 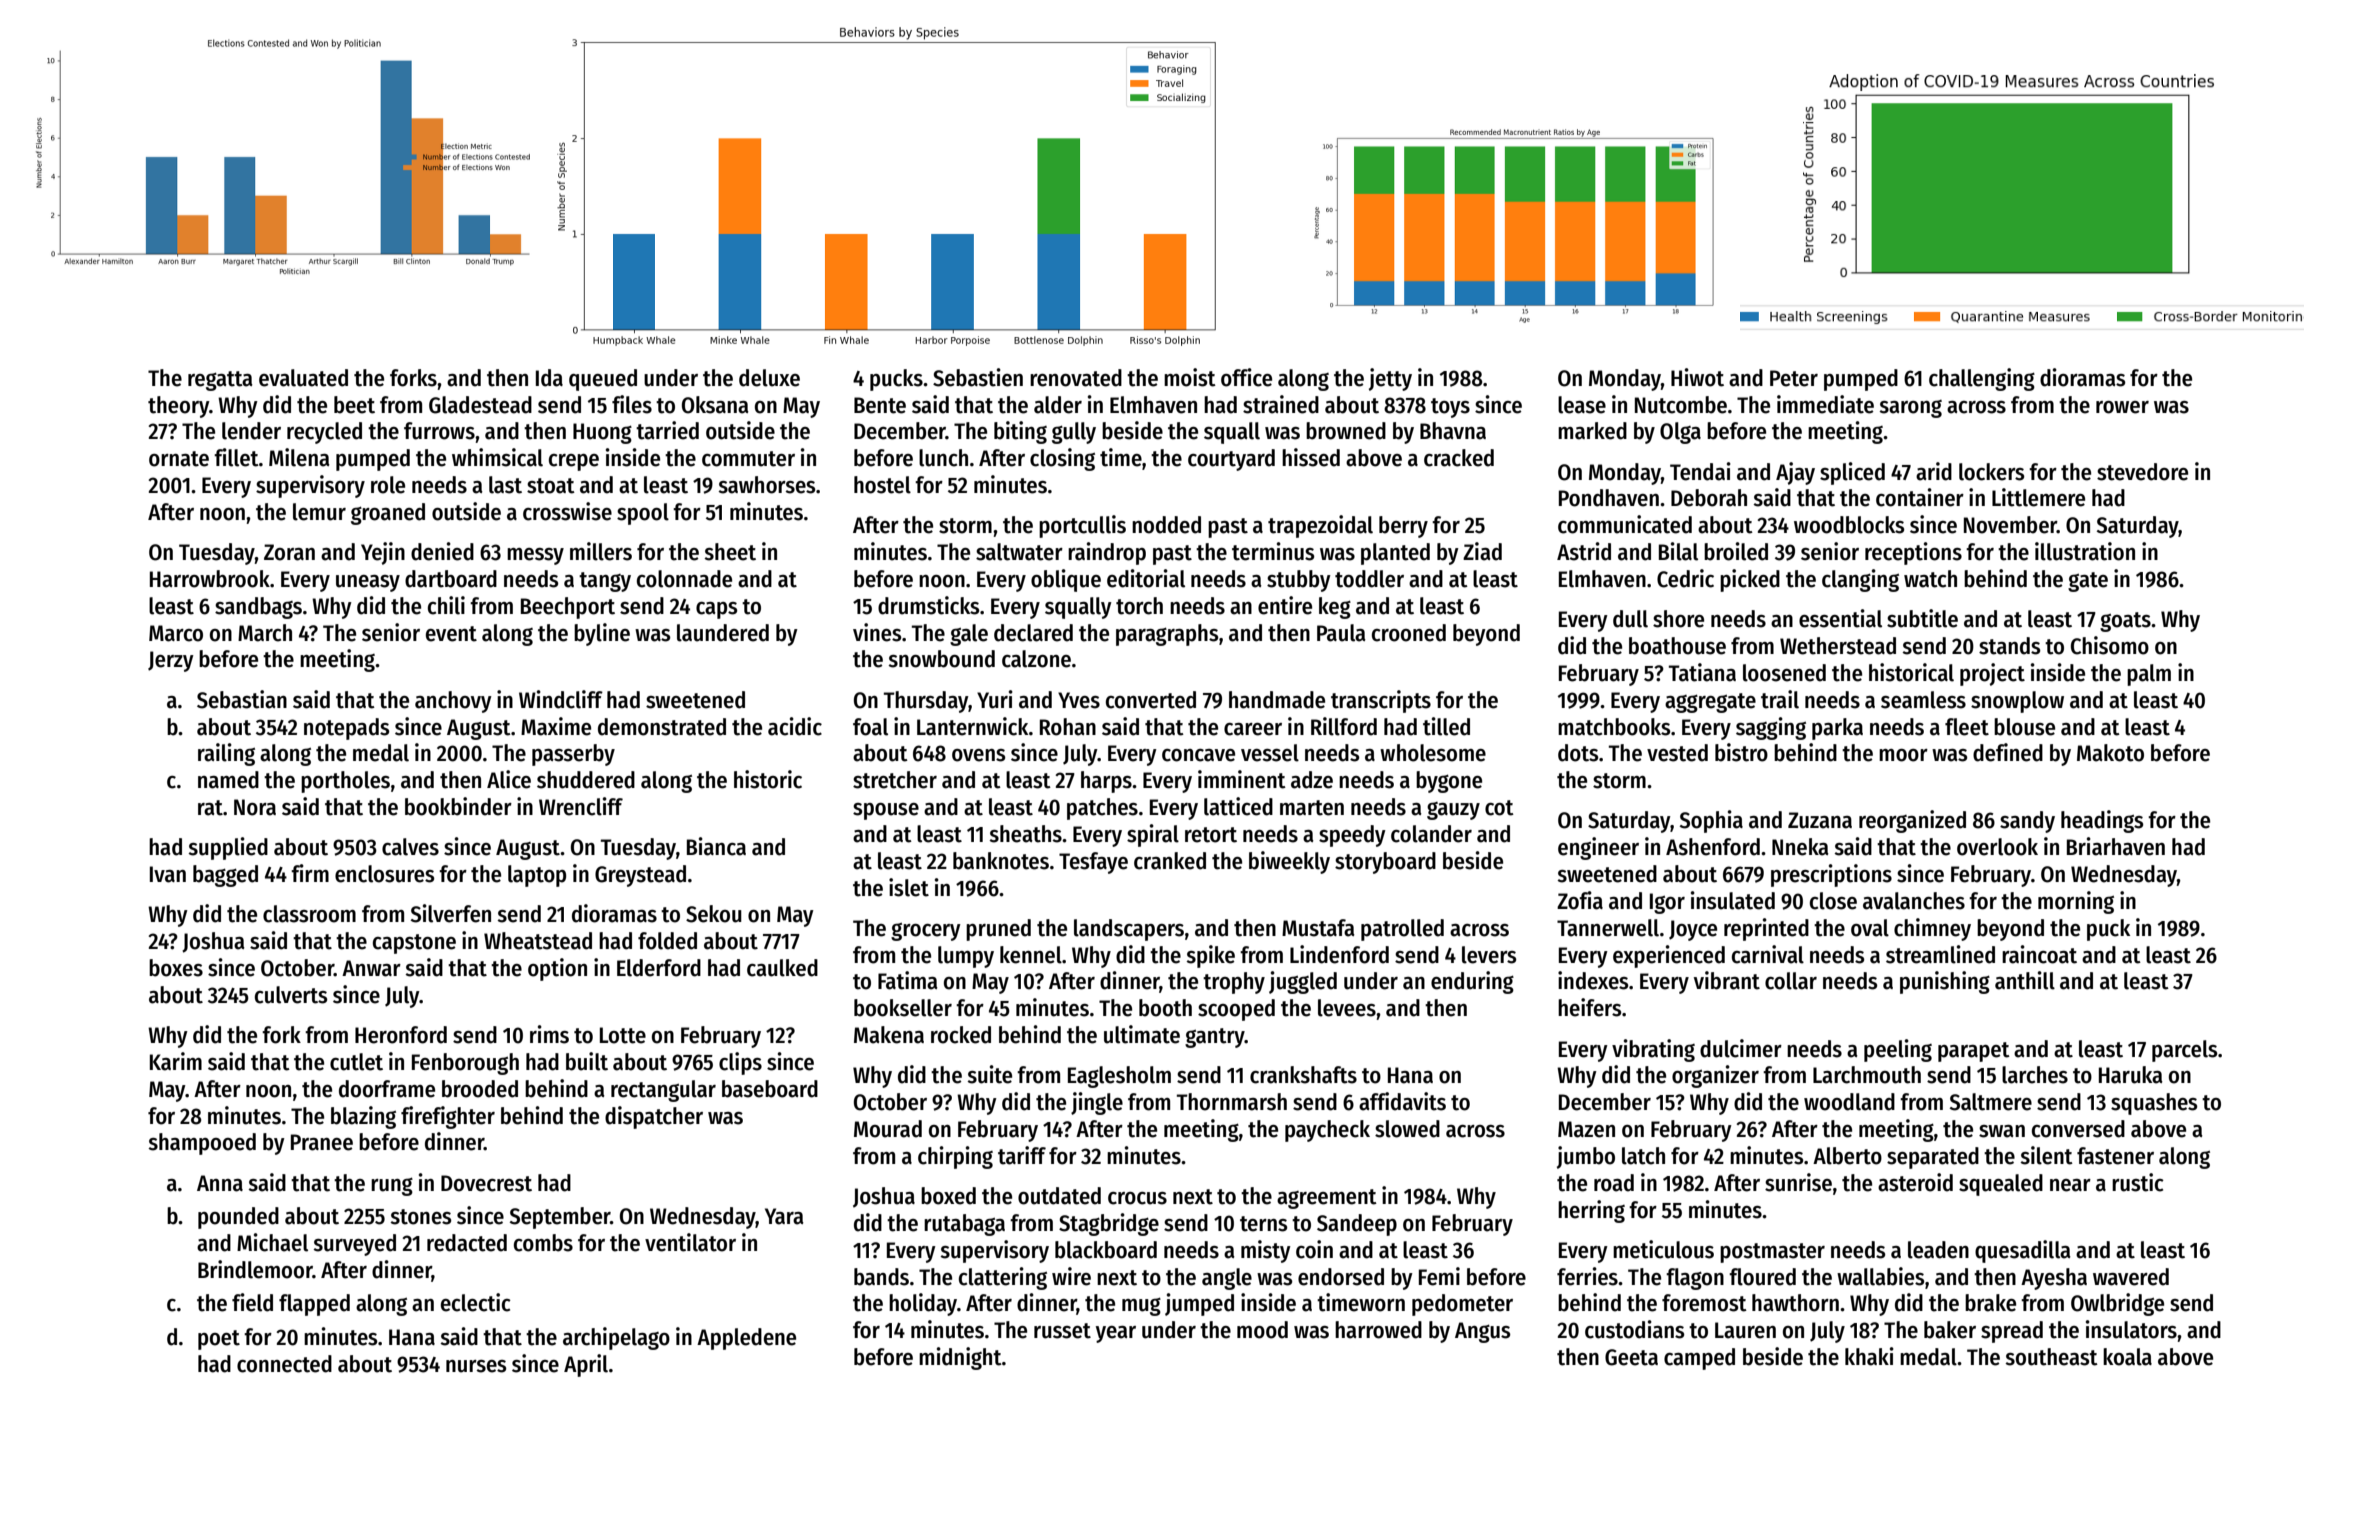 I want to click on woodland, so click(x=1849, y=1102).
